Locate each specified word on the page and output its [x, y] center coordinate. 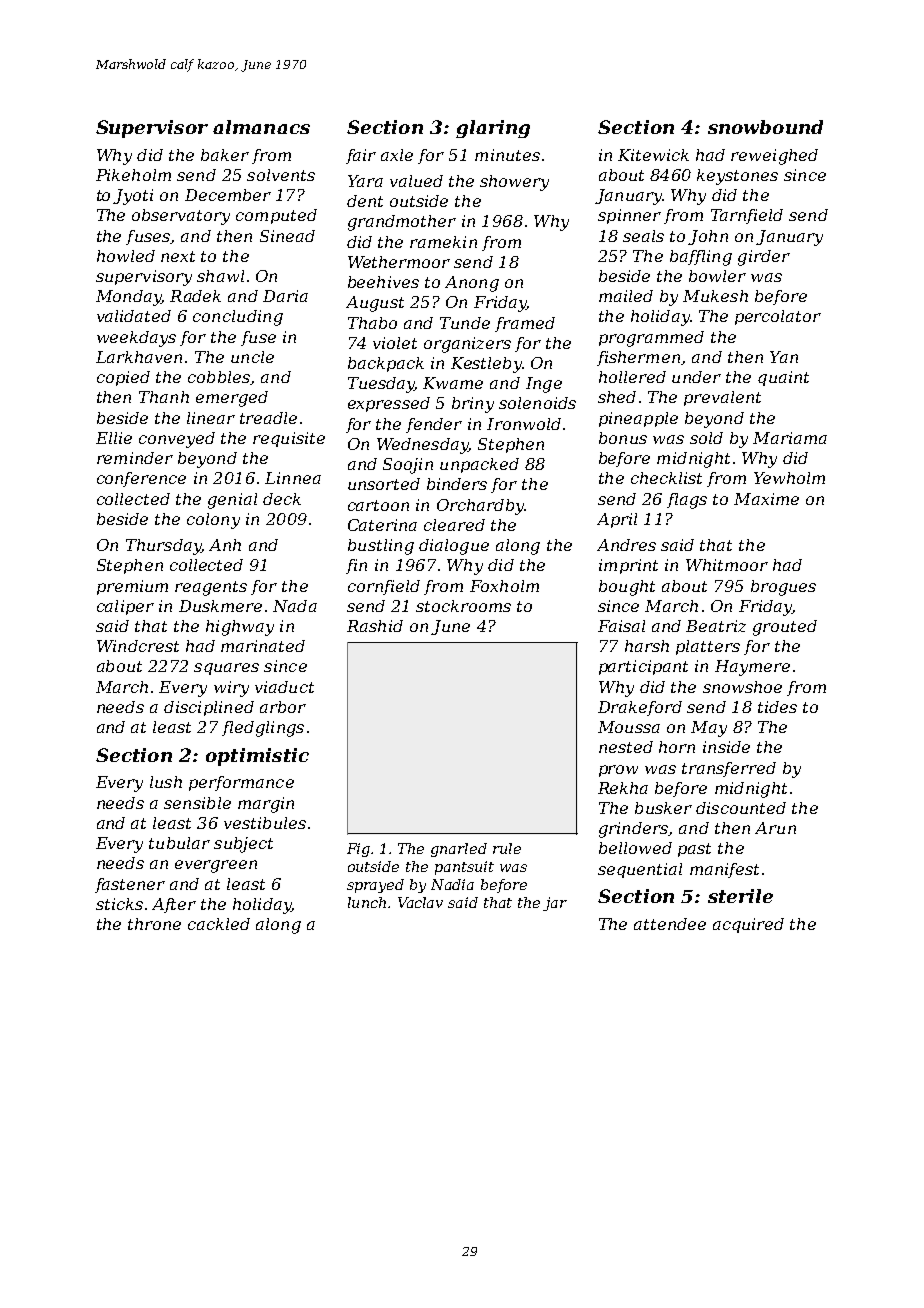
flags [687, 501]
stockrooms [463, 606]
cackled [219, 924]
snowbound [765, 127]
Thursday [163, 547]
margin [266, 805]
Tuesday [381, 385]
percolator [778, 317]
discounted [741, 808]
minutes [507, 155]
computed [276, 216]
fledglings [263, 729]
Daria [285, 296]
